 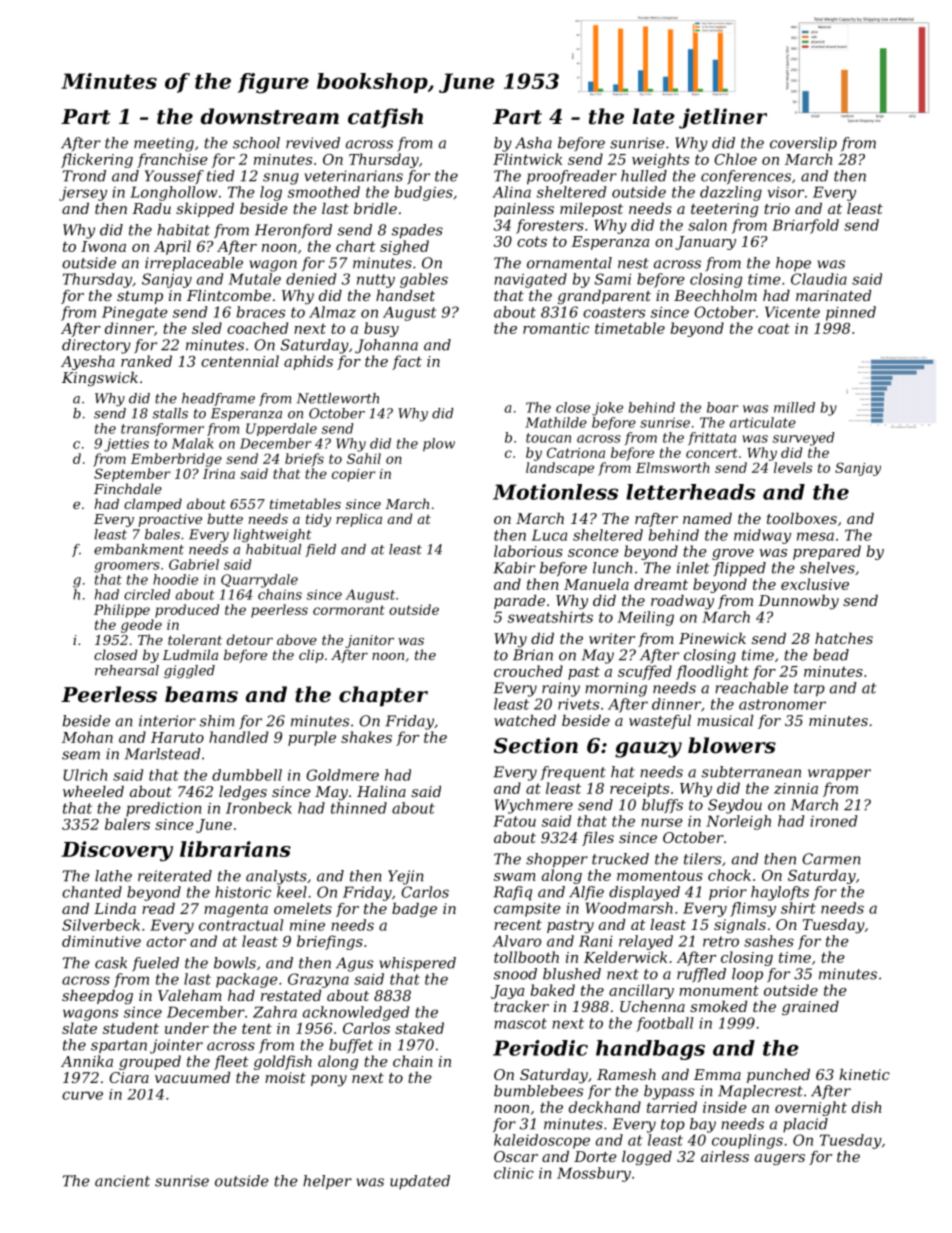 I want to click on shakes, so click(x=366, y=737).
